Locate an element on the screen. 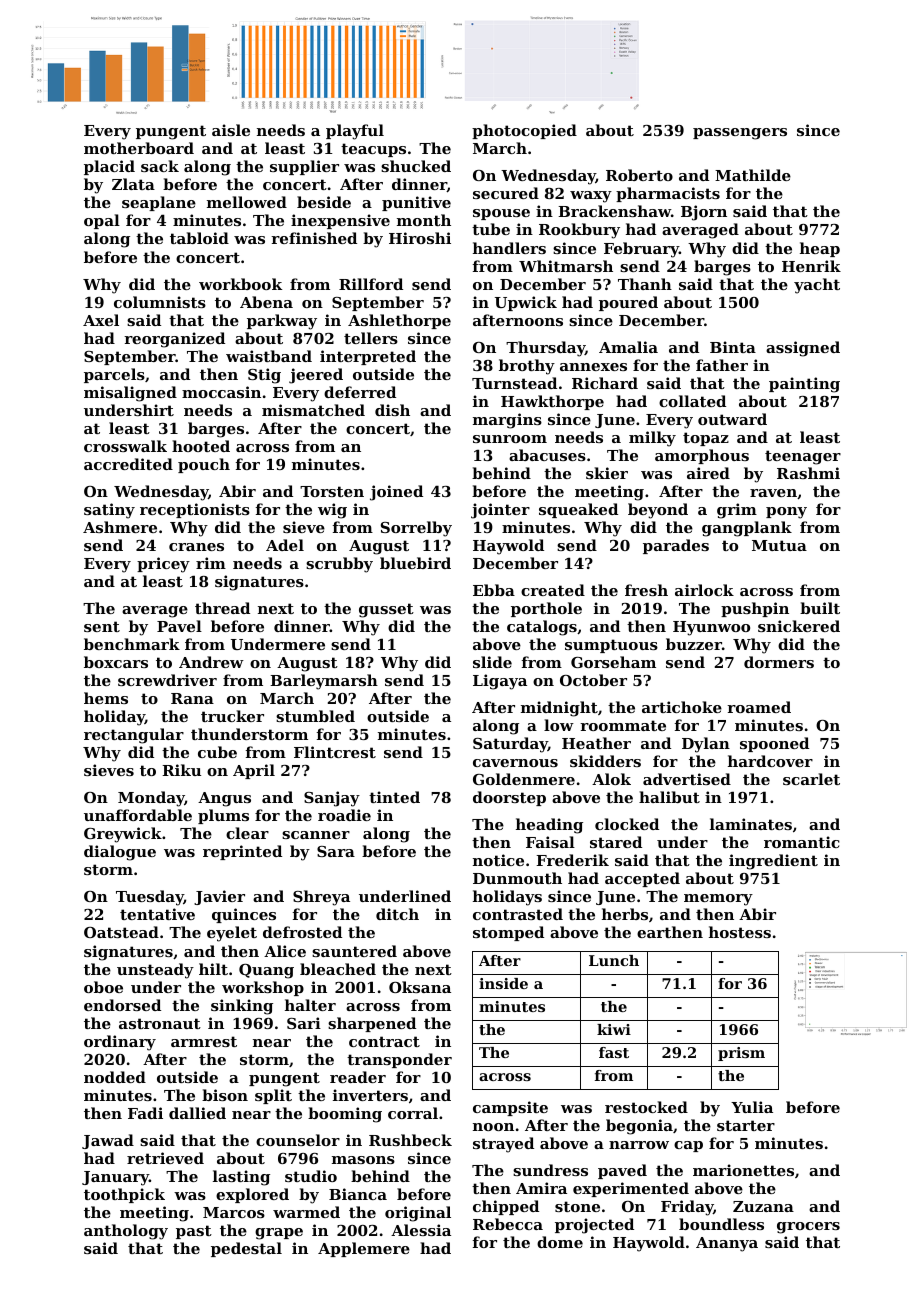 This screenshot has height=1308, width=924. abacuses is located at coordinates (547, 455).
